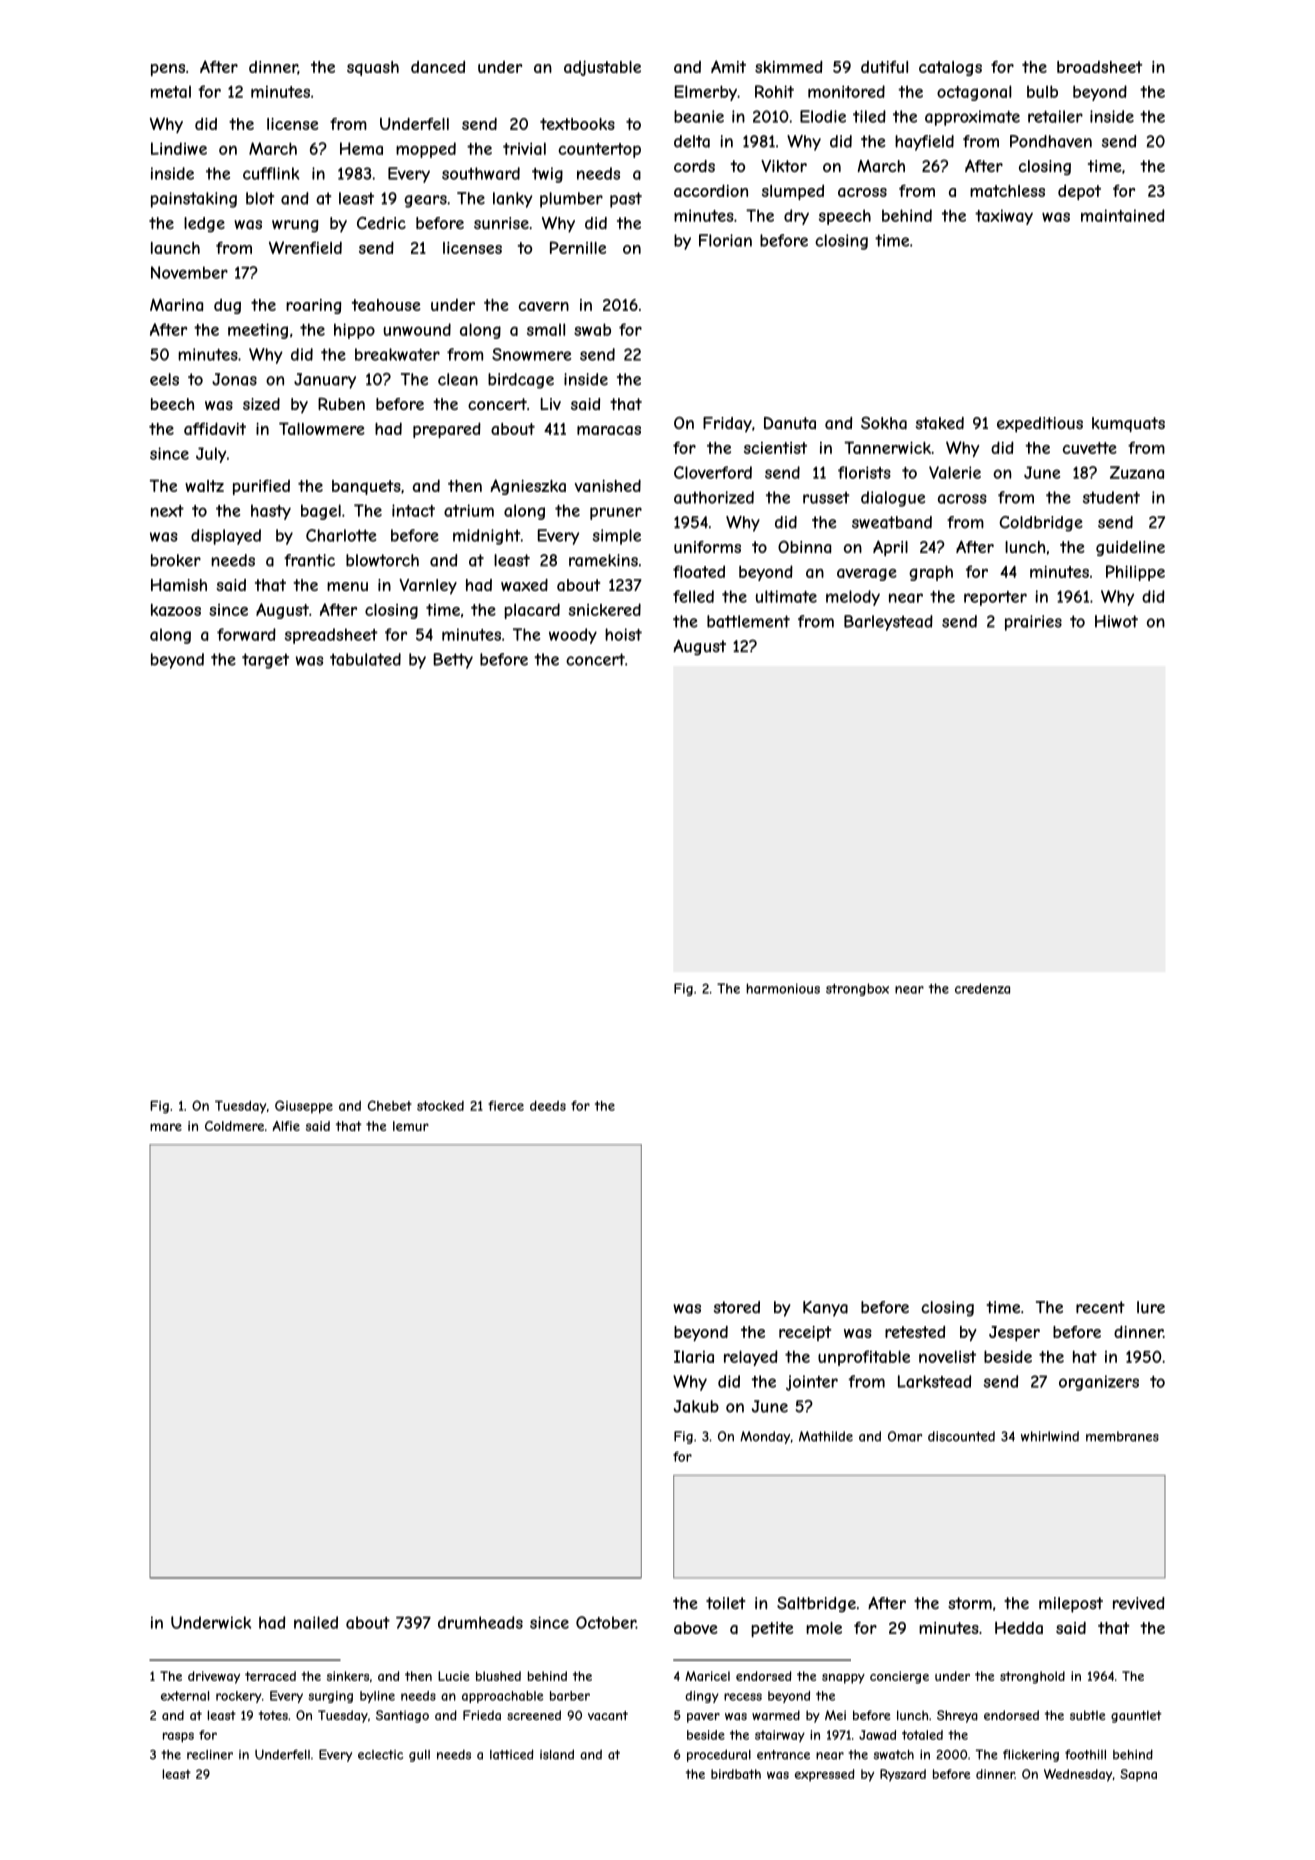 The height and width of the screenshot is (1860, 1315). I want to click on danced, so click(438, 67).
